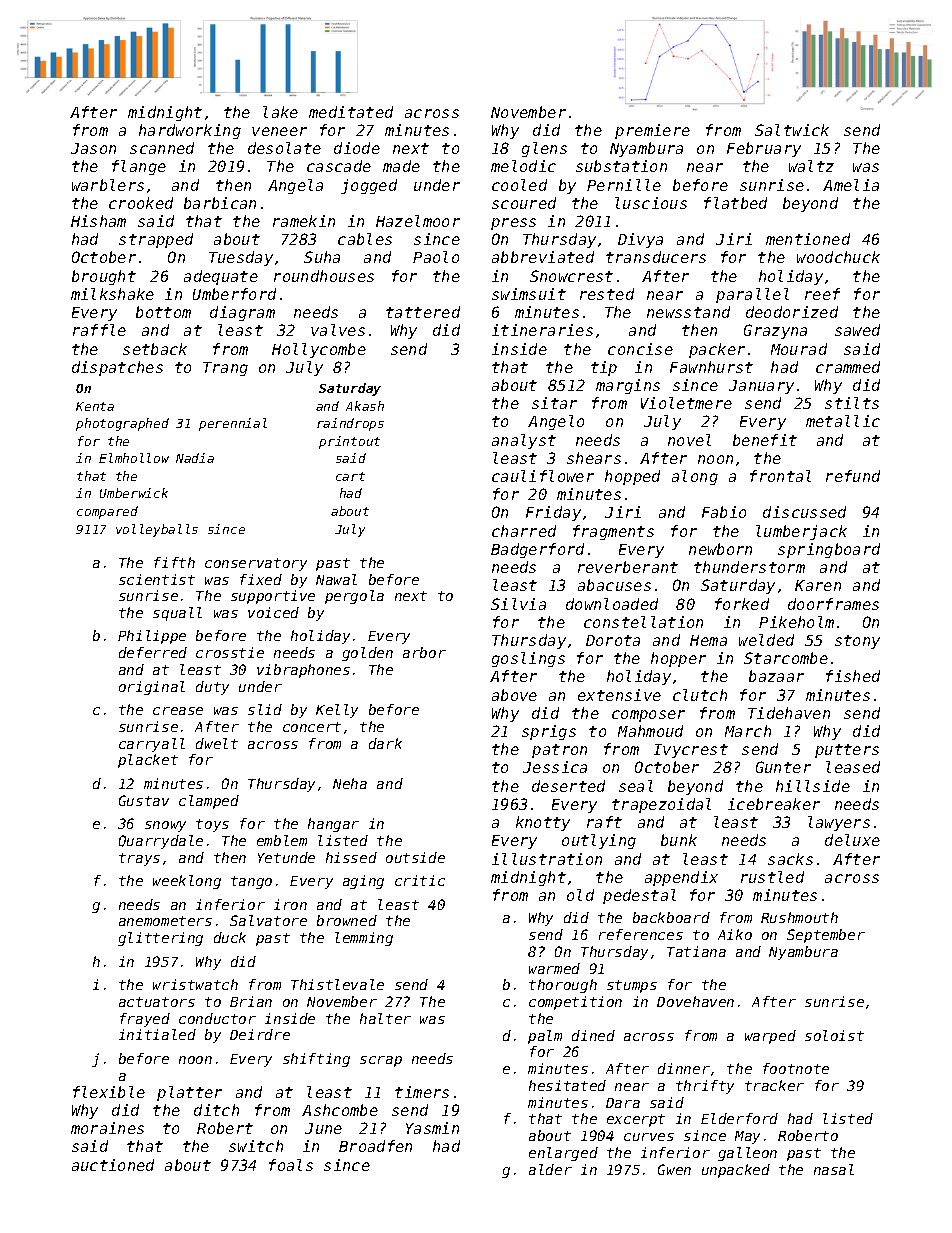 Image resolution: width=952 pixels, height=1233 pixels. I want to click on hissed, so click(351, 857).
